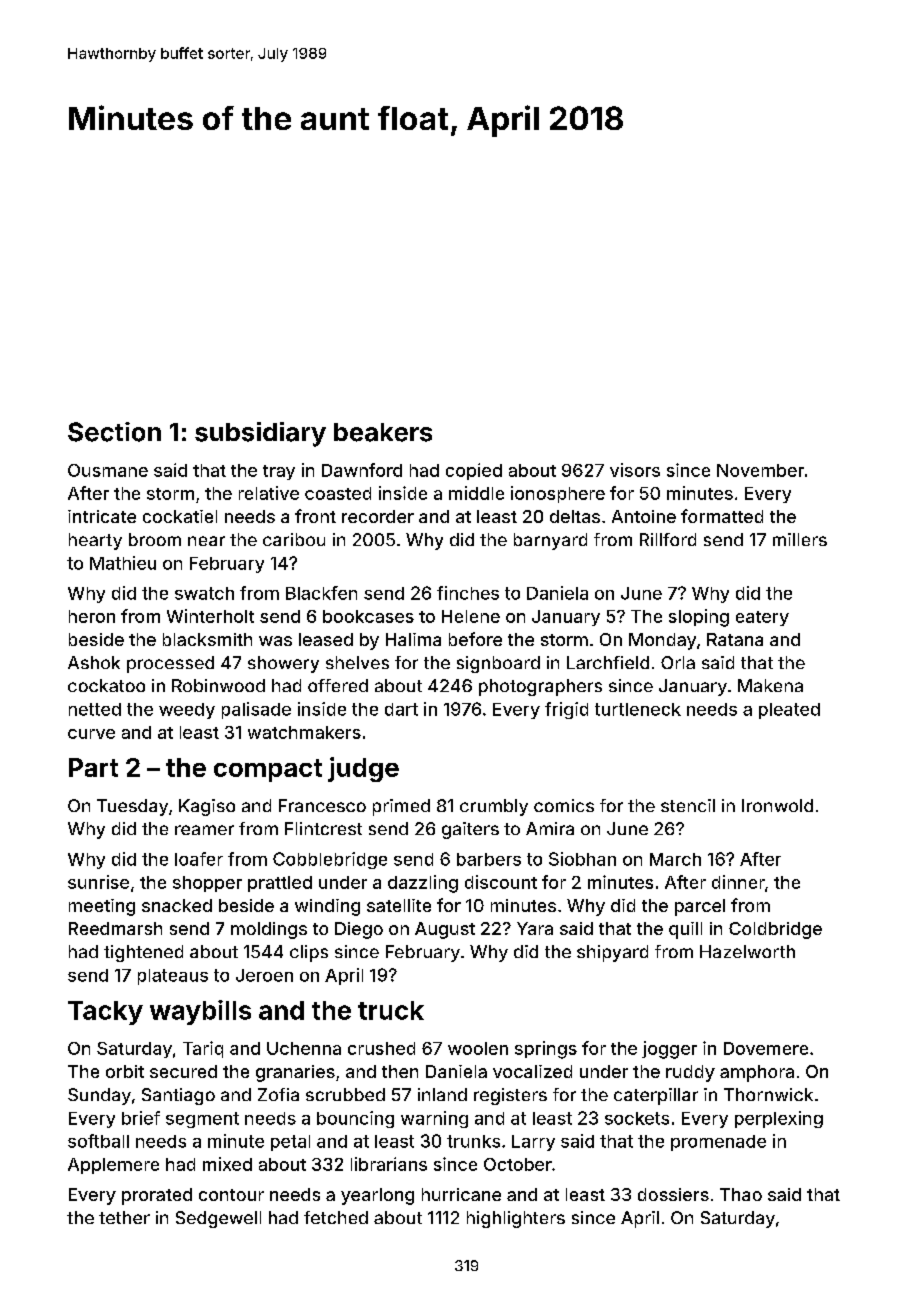 Image resolution: width=908 pixels, height=1316 pixels. What do you see at coordinates (675, 859) in the document?
I see `March` at bounding box center [675, 859].
